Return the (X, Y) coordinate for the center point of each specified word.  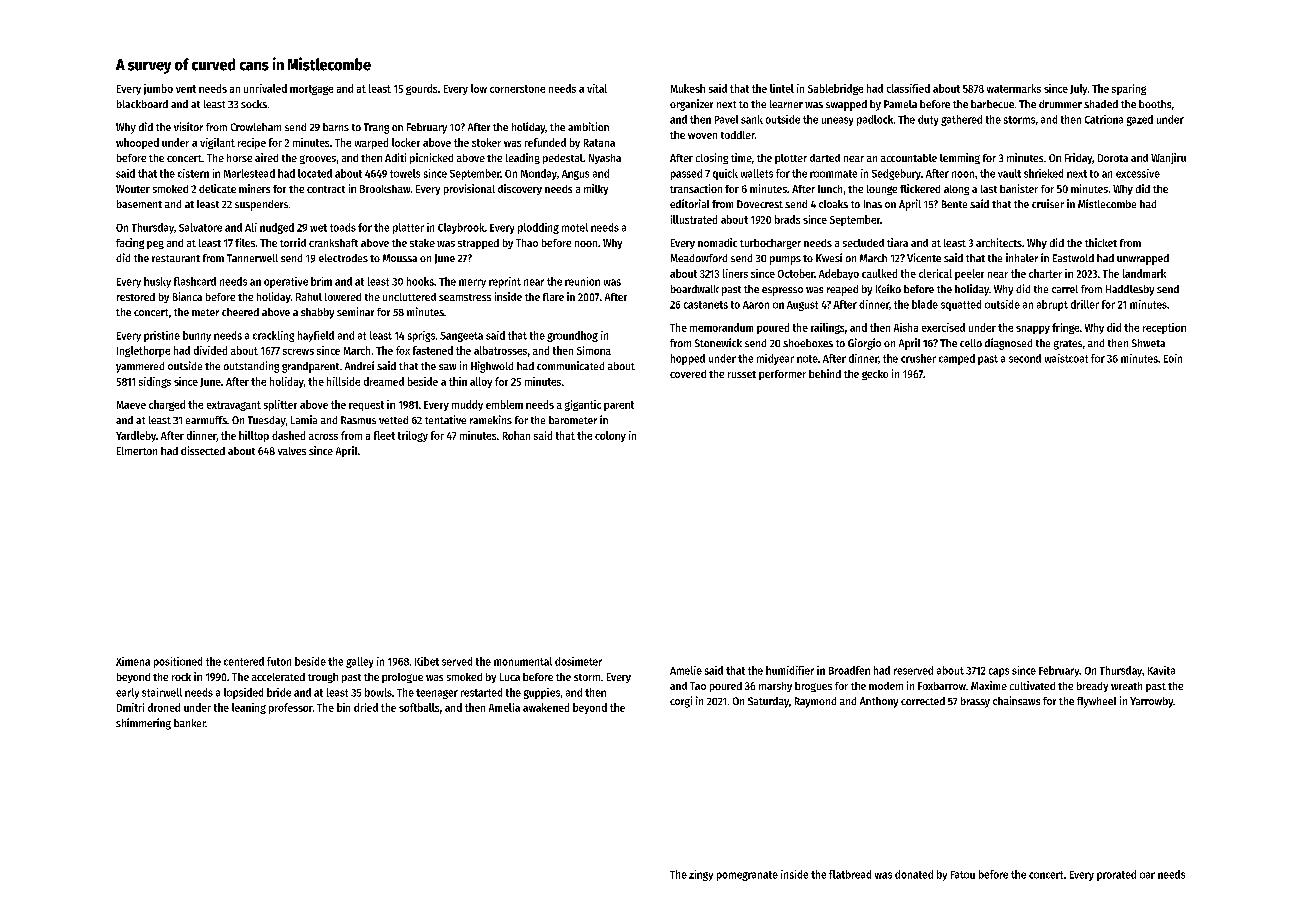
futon (279, 661)
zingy (701, 875)
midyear (775, 359)
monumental (523, 661)
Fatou (963, 875)
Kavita (1161, 670)
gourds (421, 89)
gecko (875, 375)
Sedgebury (896, 174)
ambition (588, 126)
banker (190, 723)
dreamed (384, 381)
